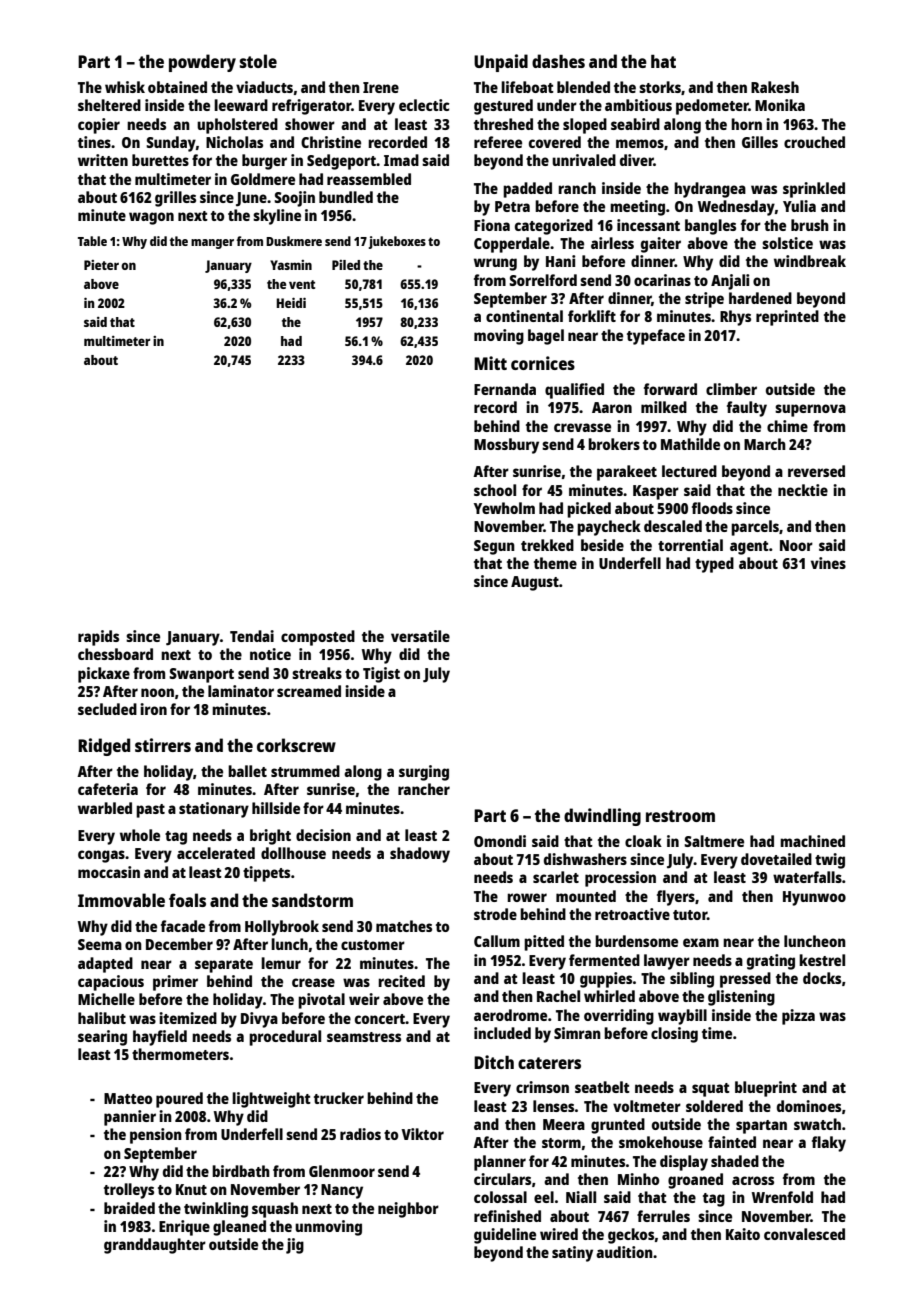 The height and width of the screenshot is (1308, 924). I want to click on school, so click(495, 490).
